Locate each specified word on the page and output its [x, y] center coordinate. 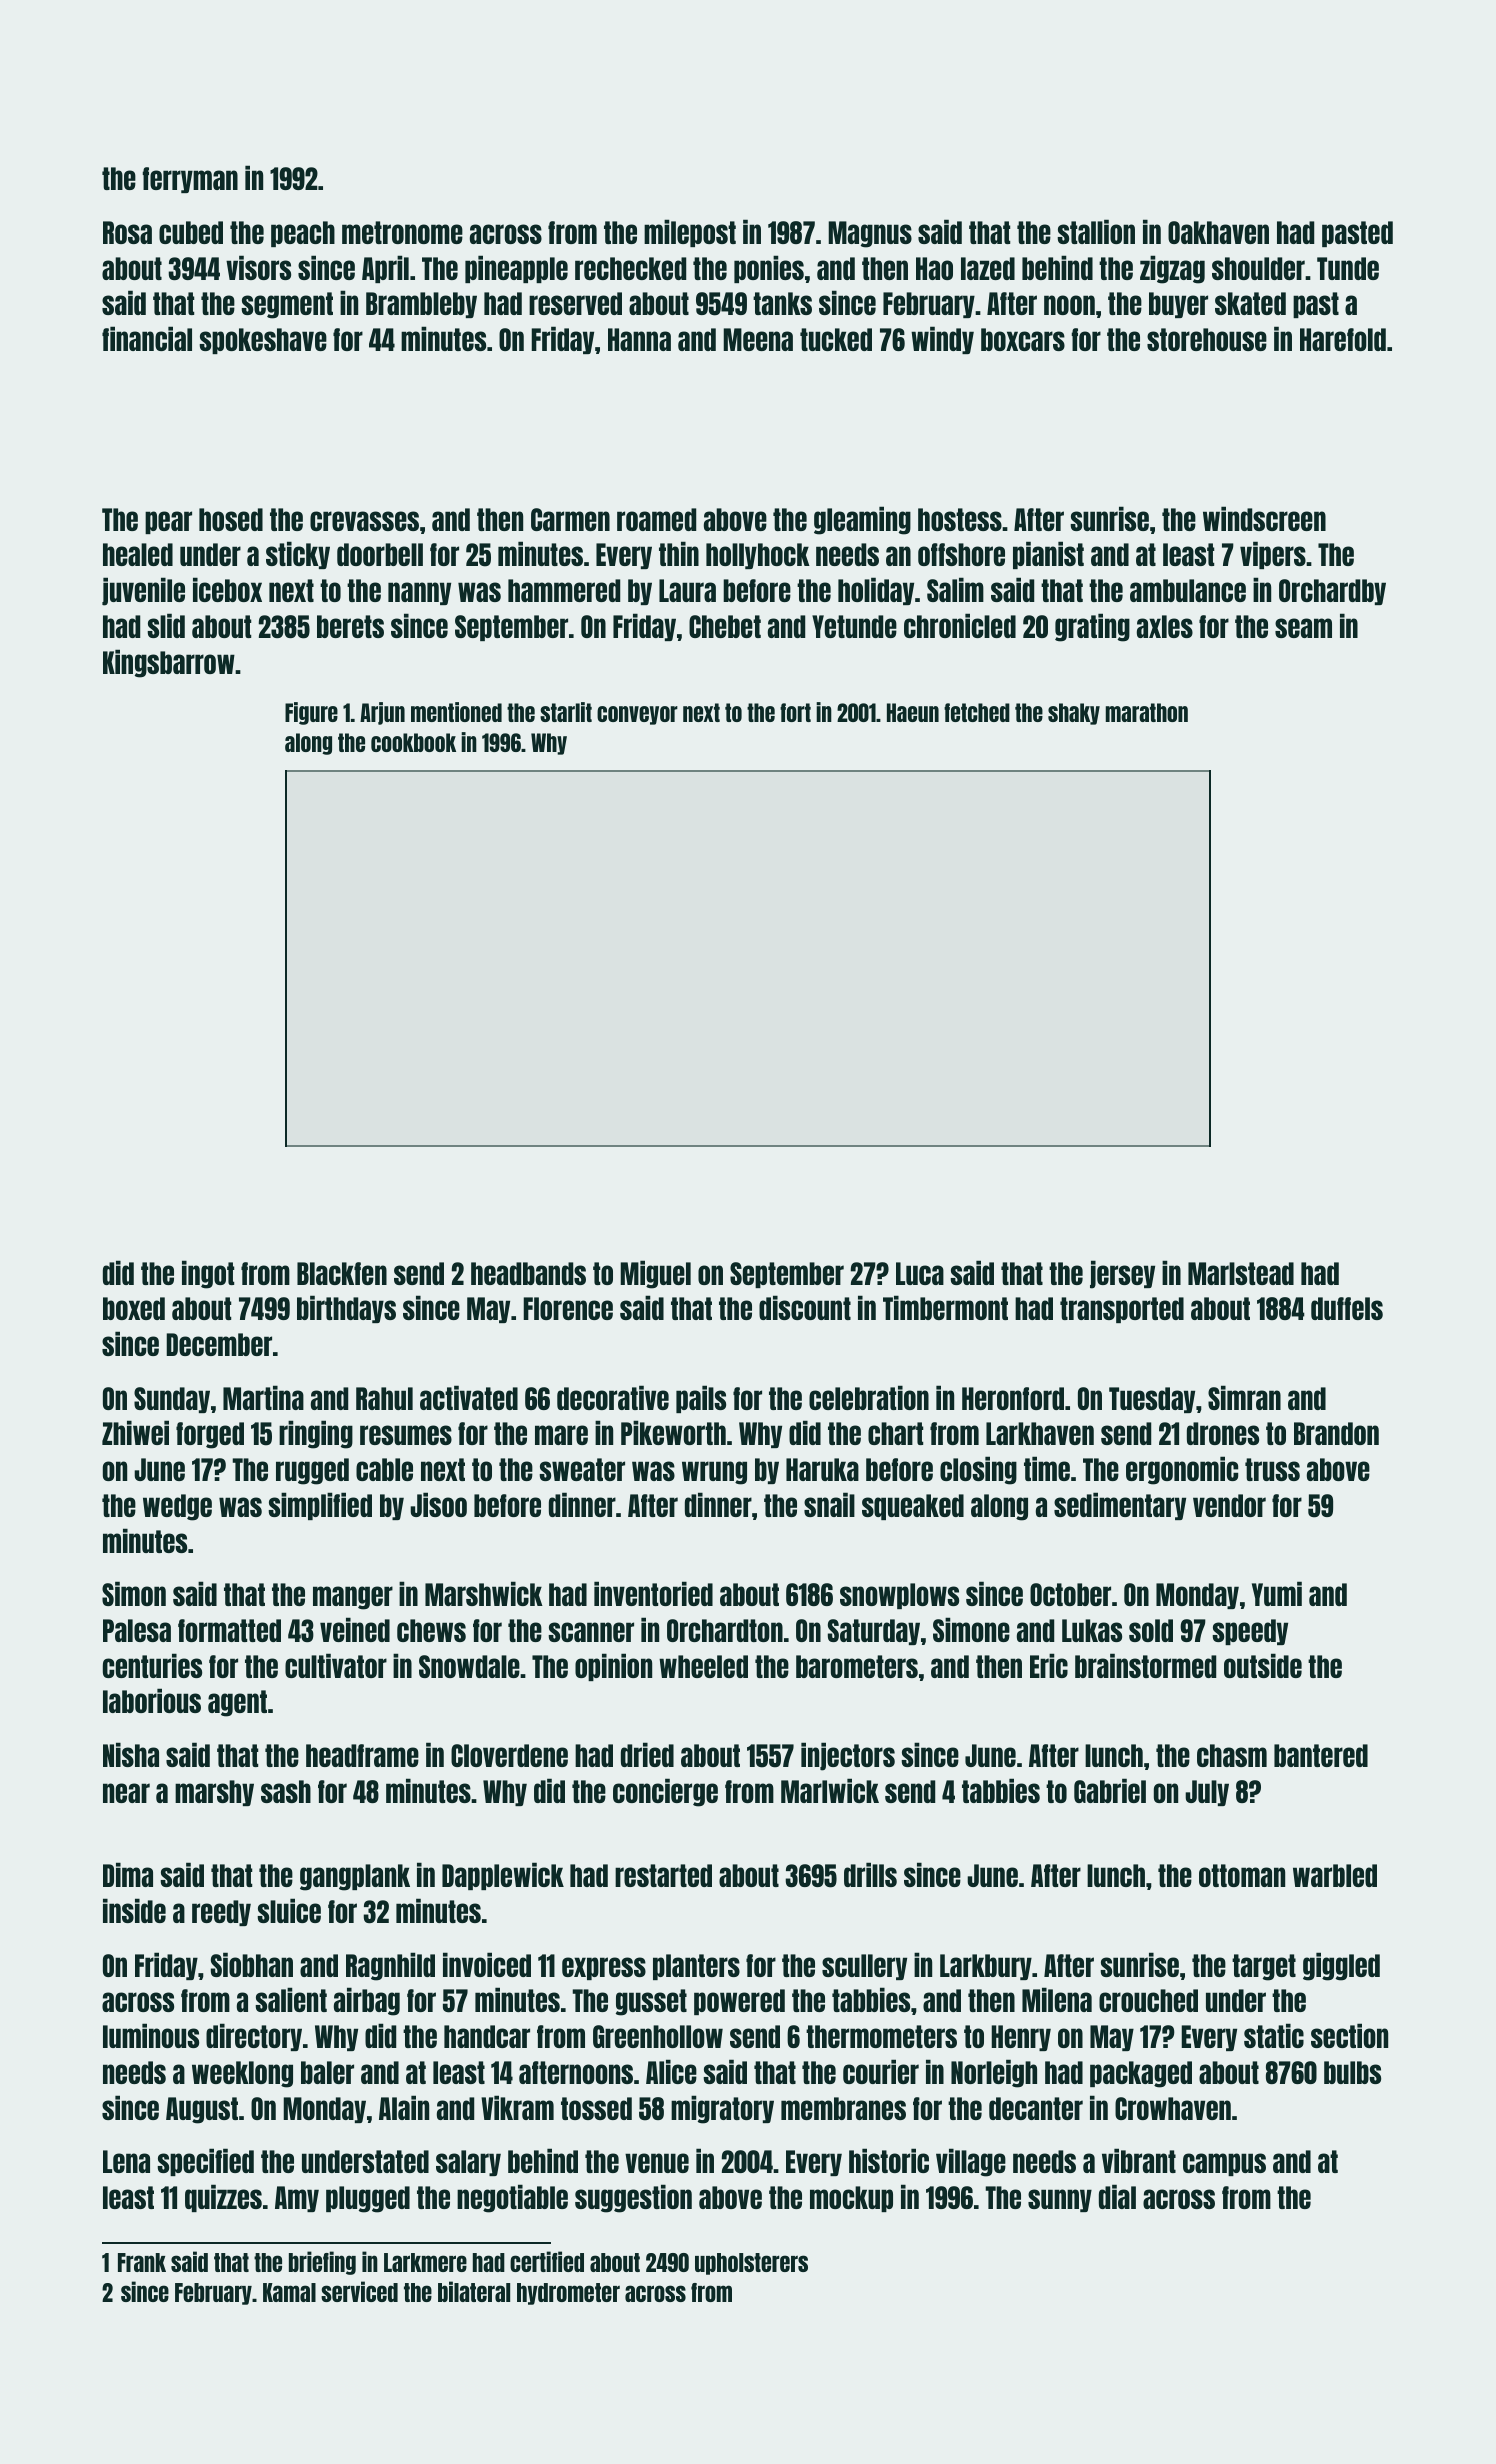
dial [1117, 2196]
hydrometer [568, 2294]
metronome [402, 232]
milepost [690, 233]
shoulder [1258, 268]
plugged [368, 2199]
